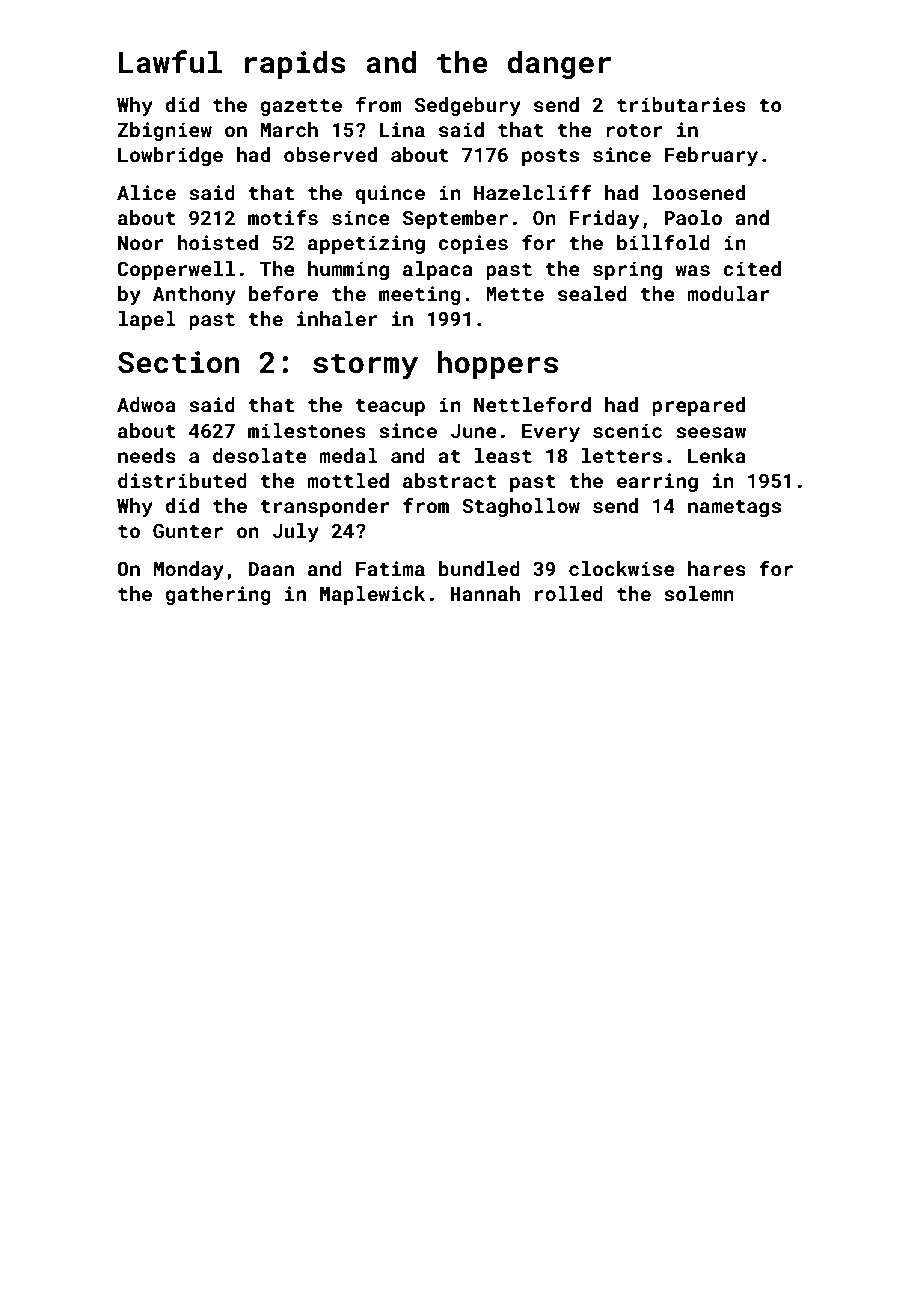 Image resolution: width=924 pixels, height=1308 pixels. I want to click on Staghollow, so click(521, 507).
